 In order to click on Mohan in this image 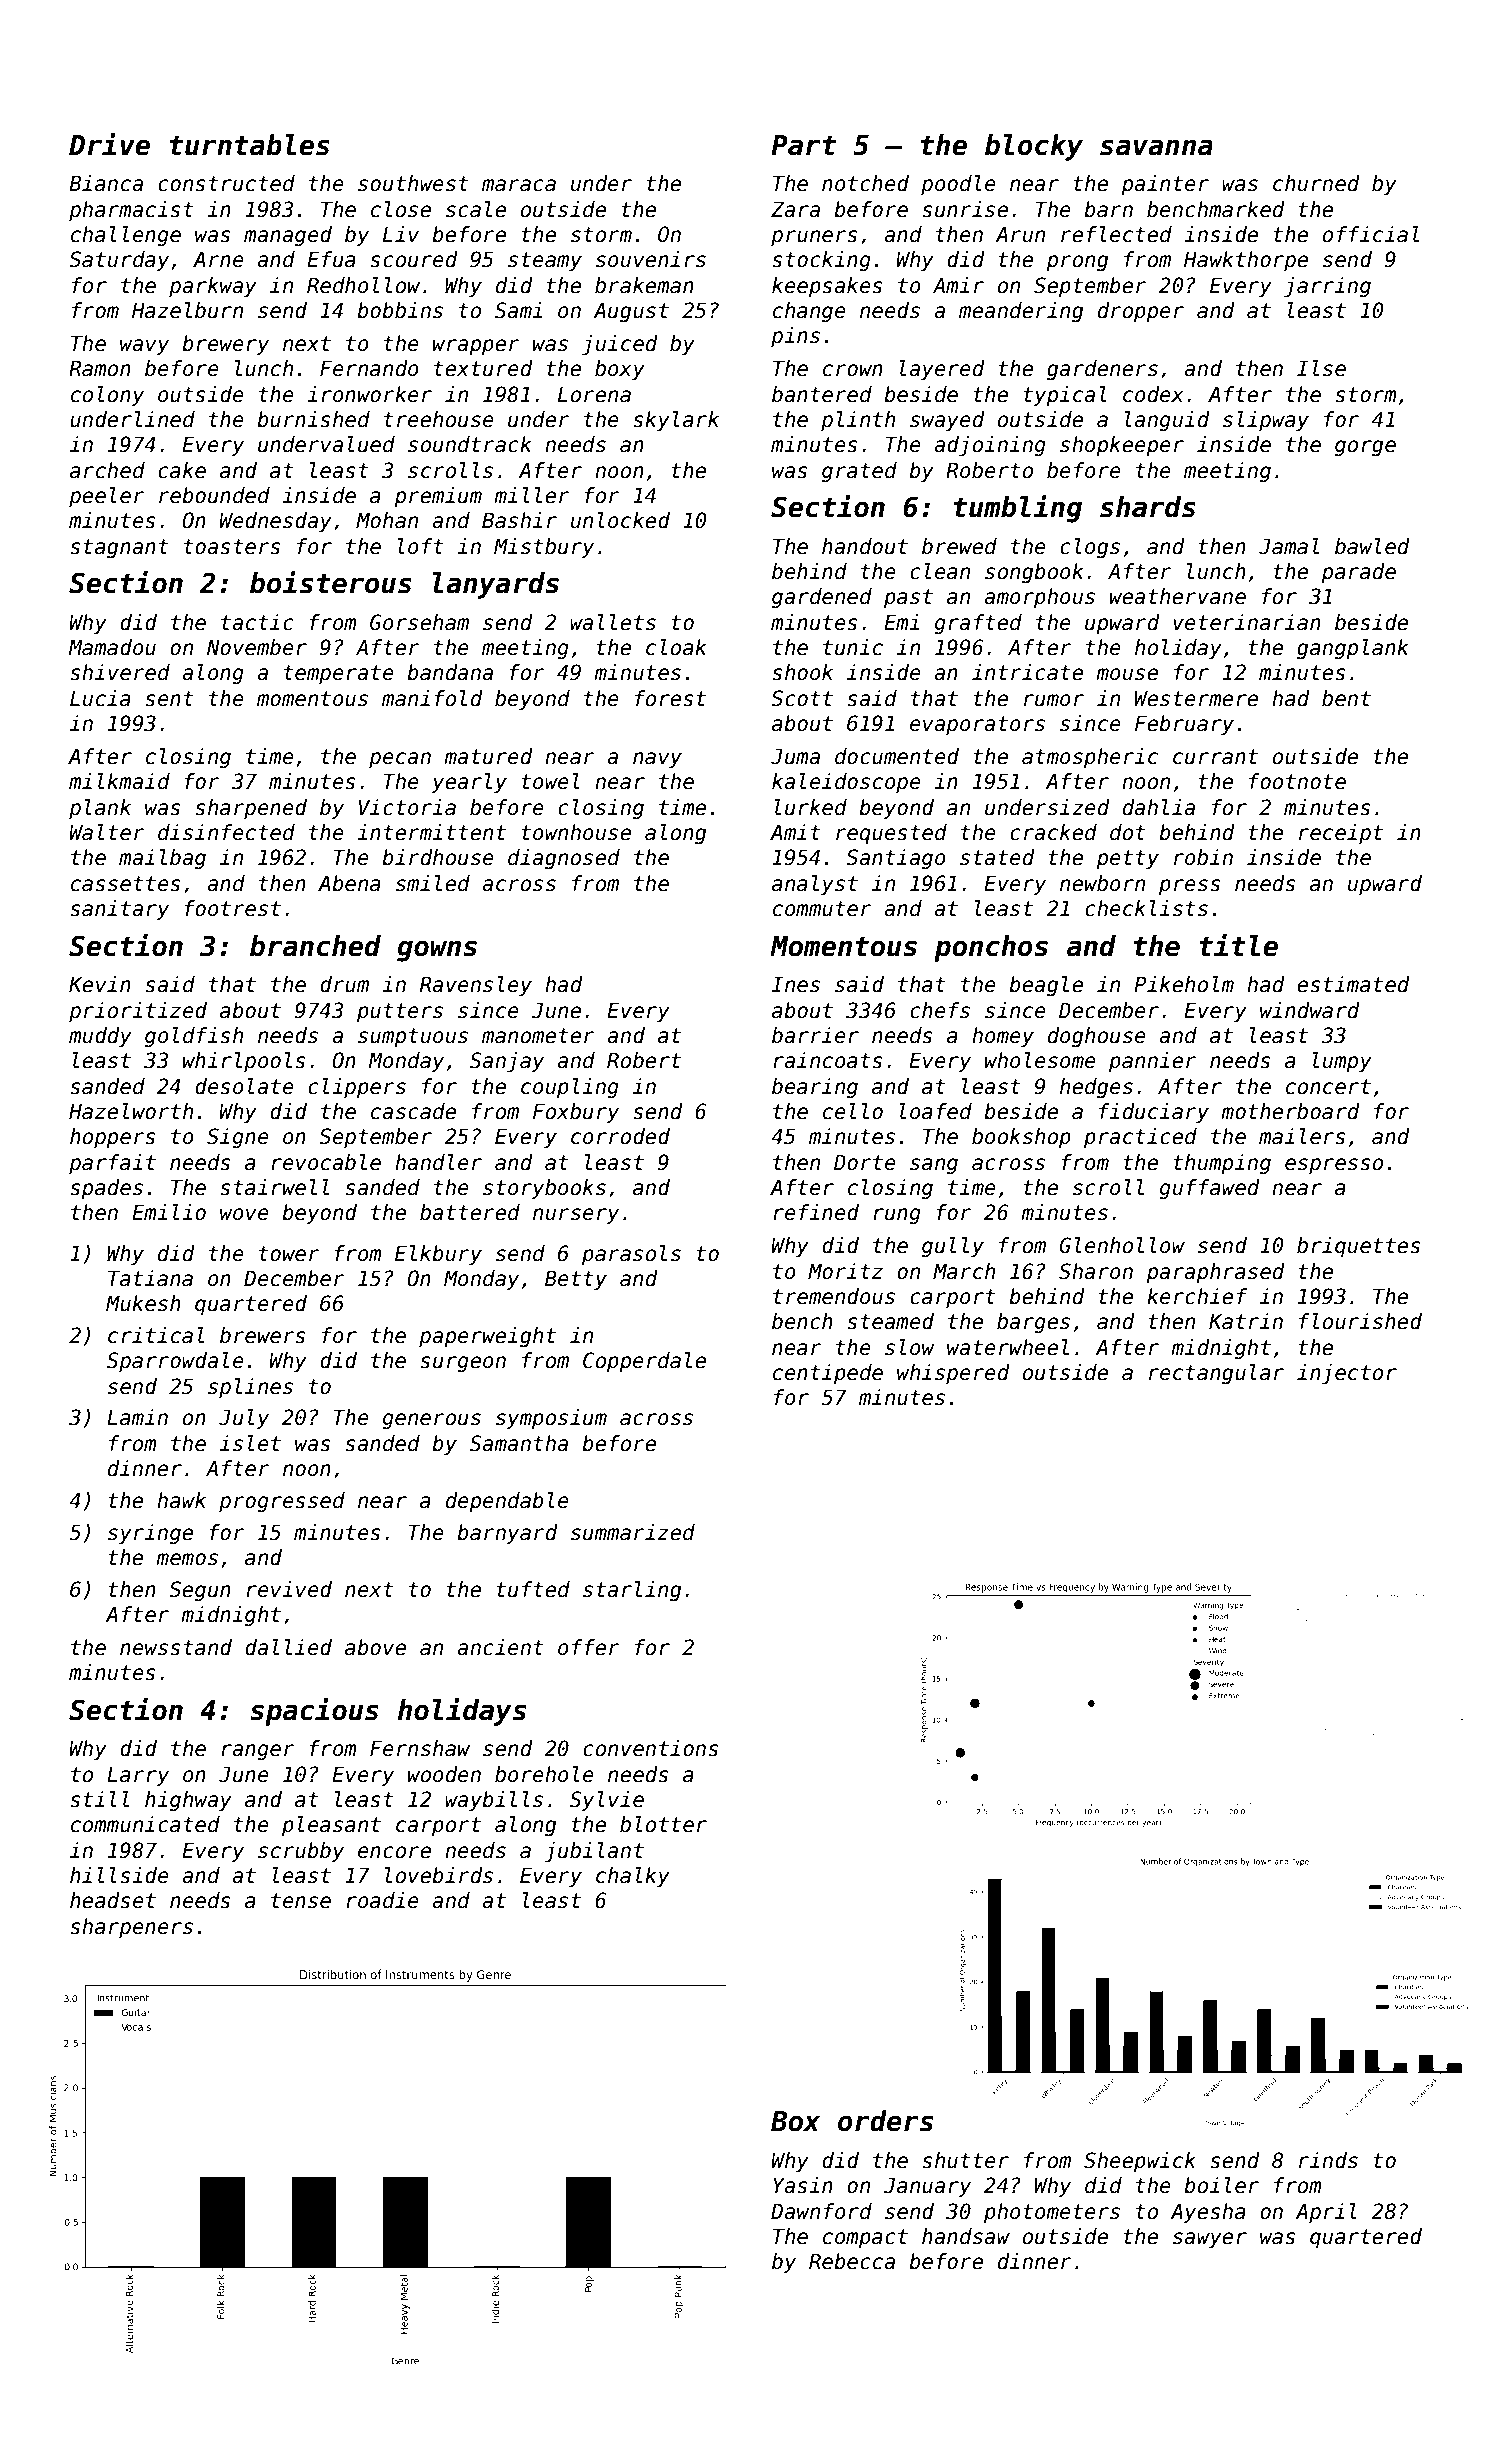, I will do `click(387, 520)`.
